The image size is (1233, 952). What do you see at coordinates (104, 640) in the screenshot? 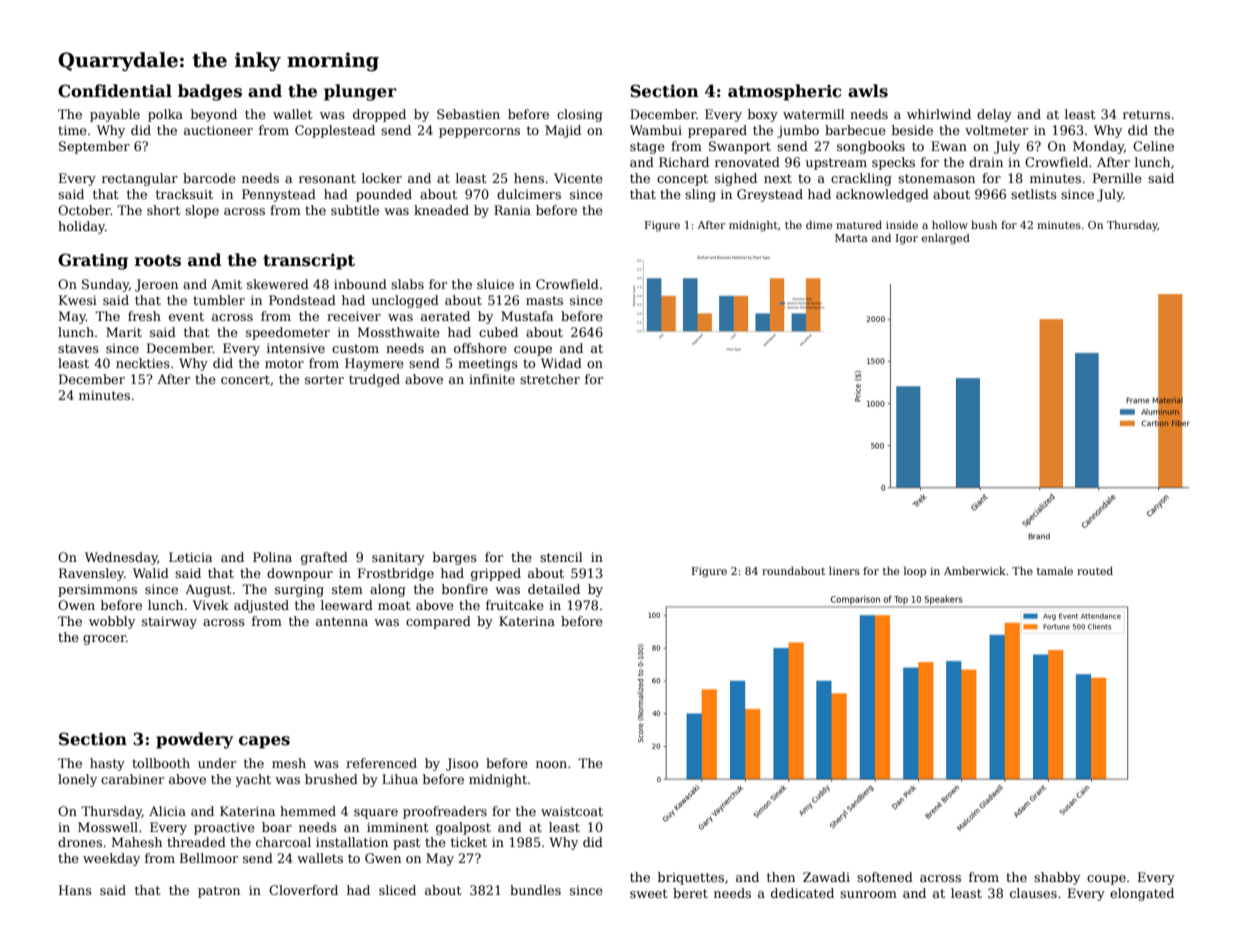
I see `grocer` at bounding box center [104, 640].
